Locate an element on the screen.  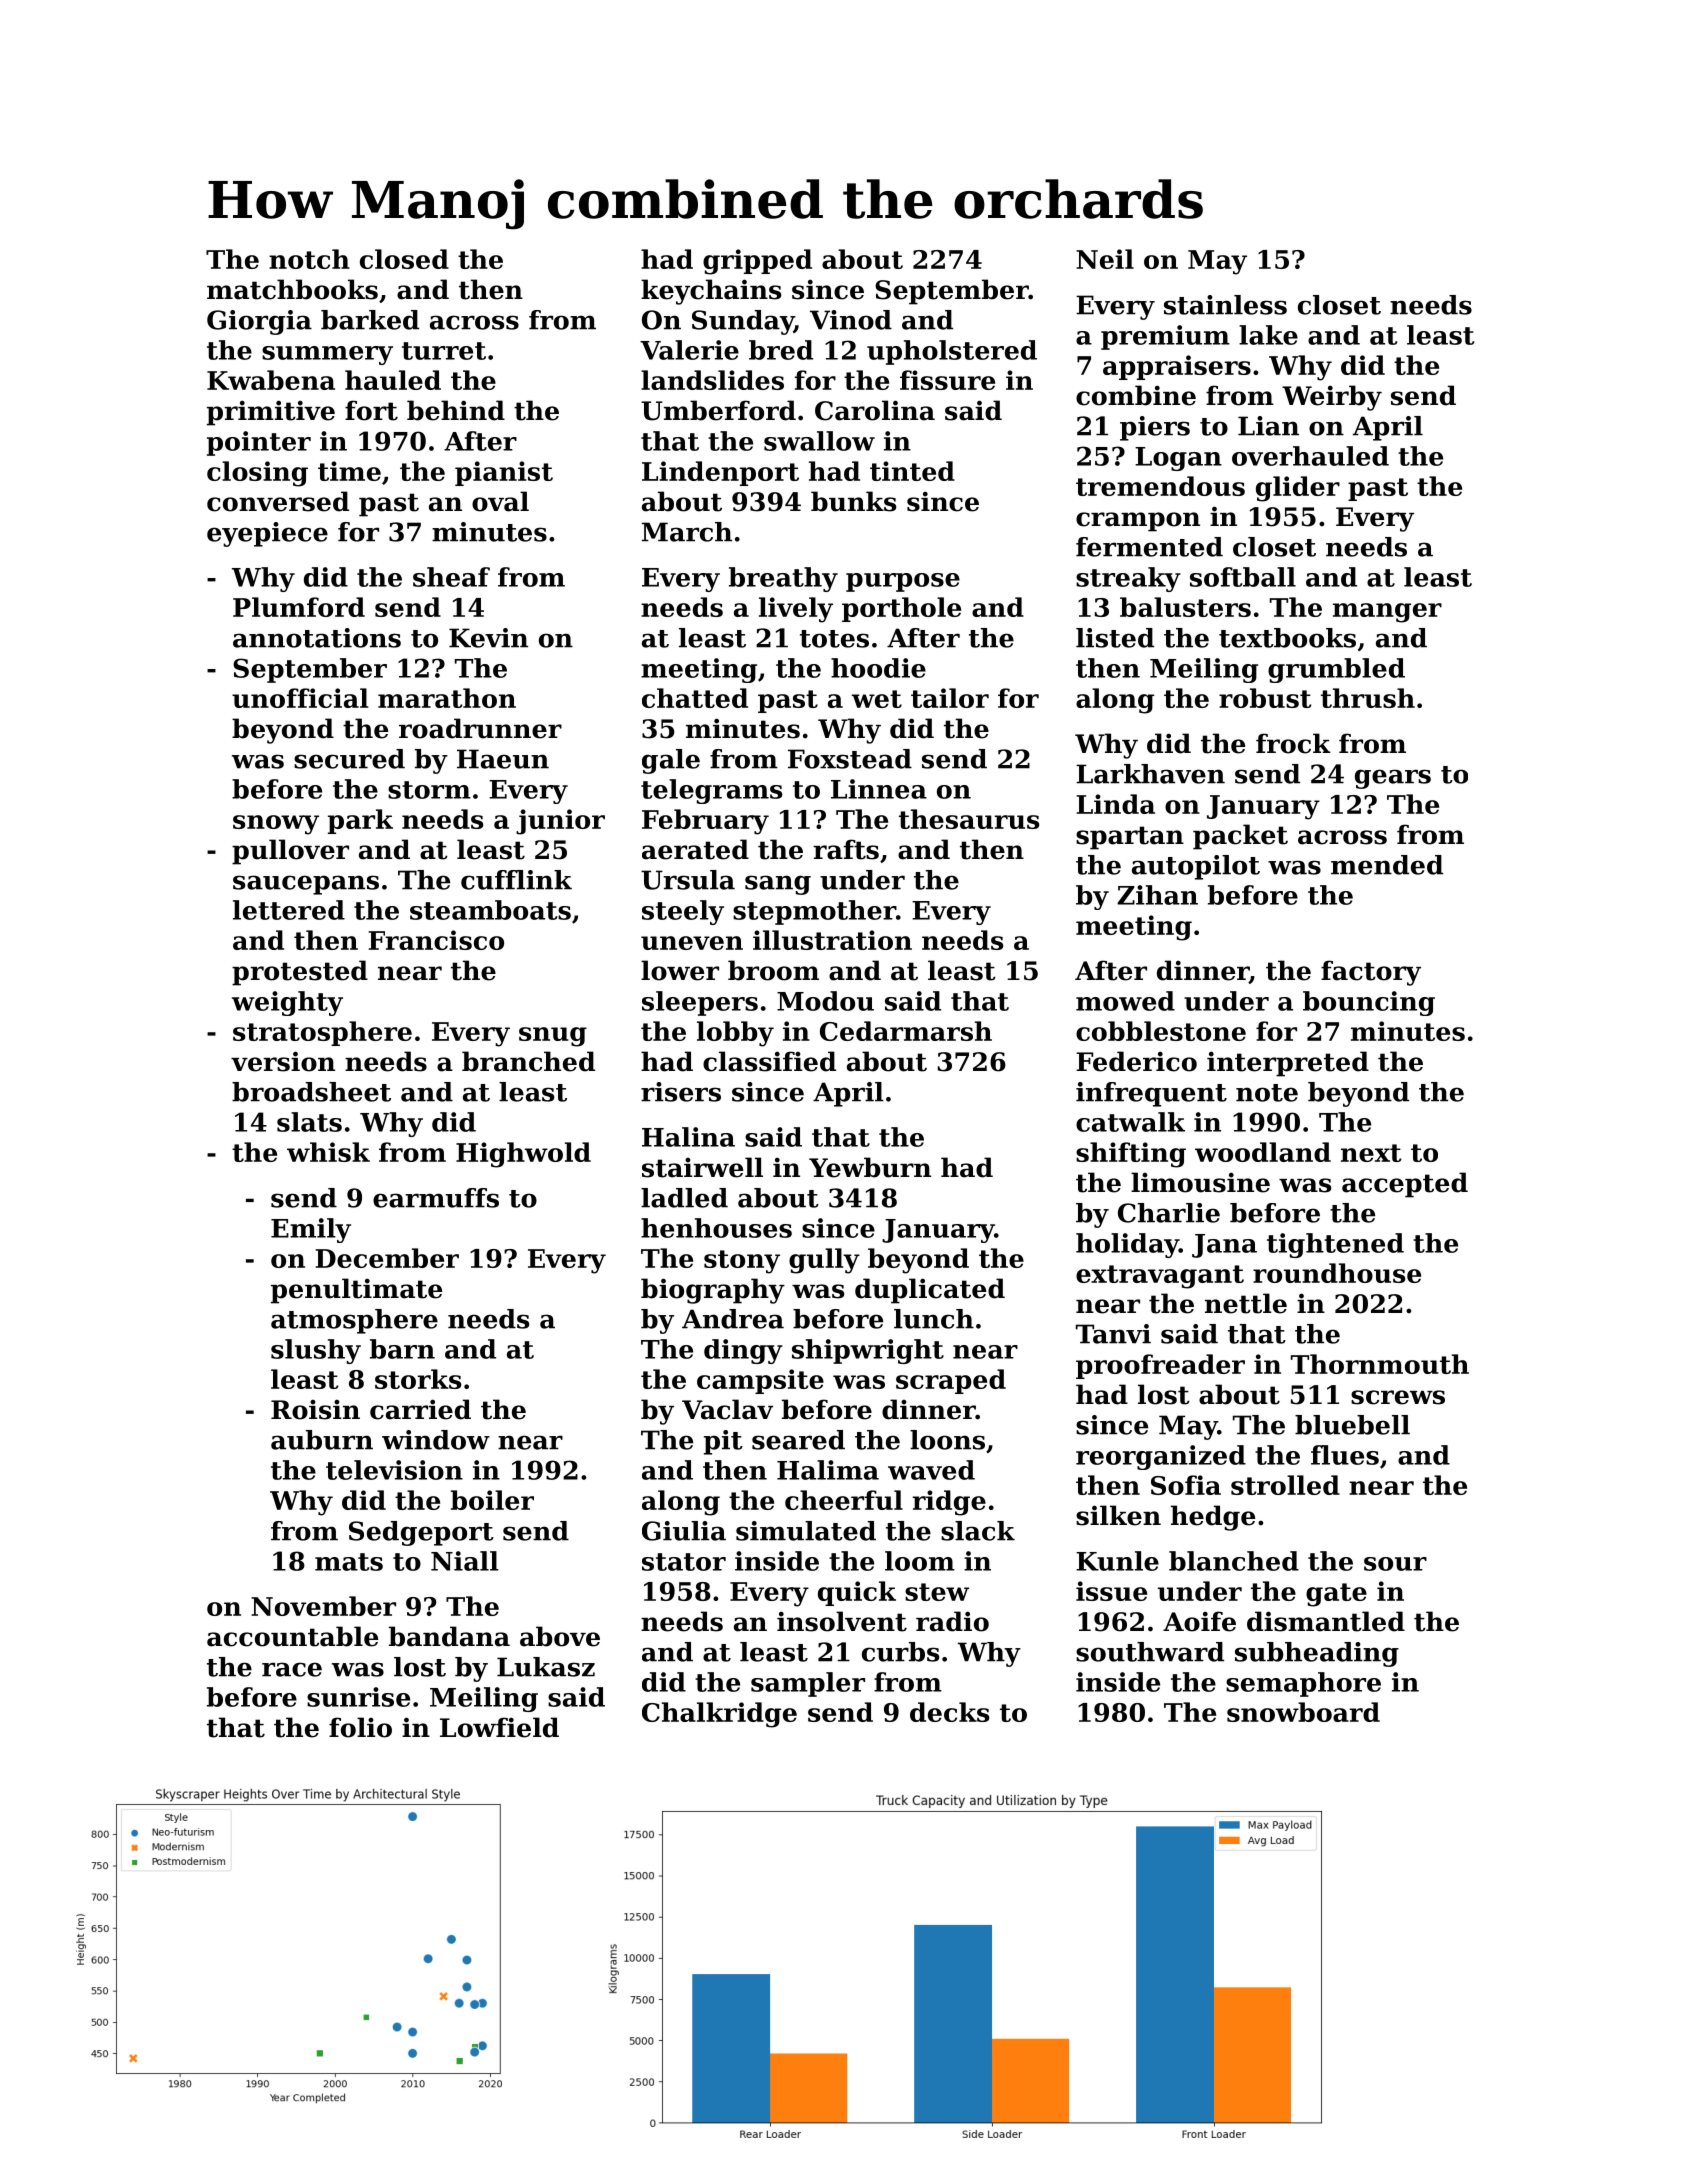
gripped is located at coordinates (757, 262).
